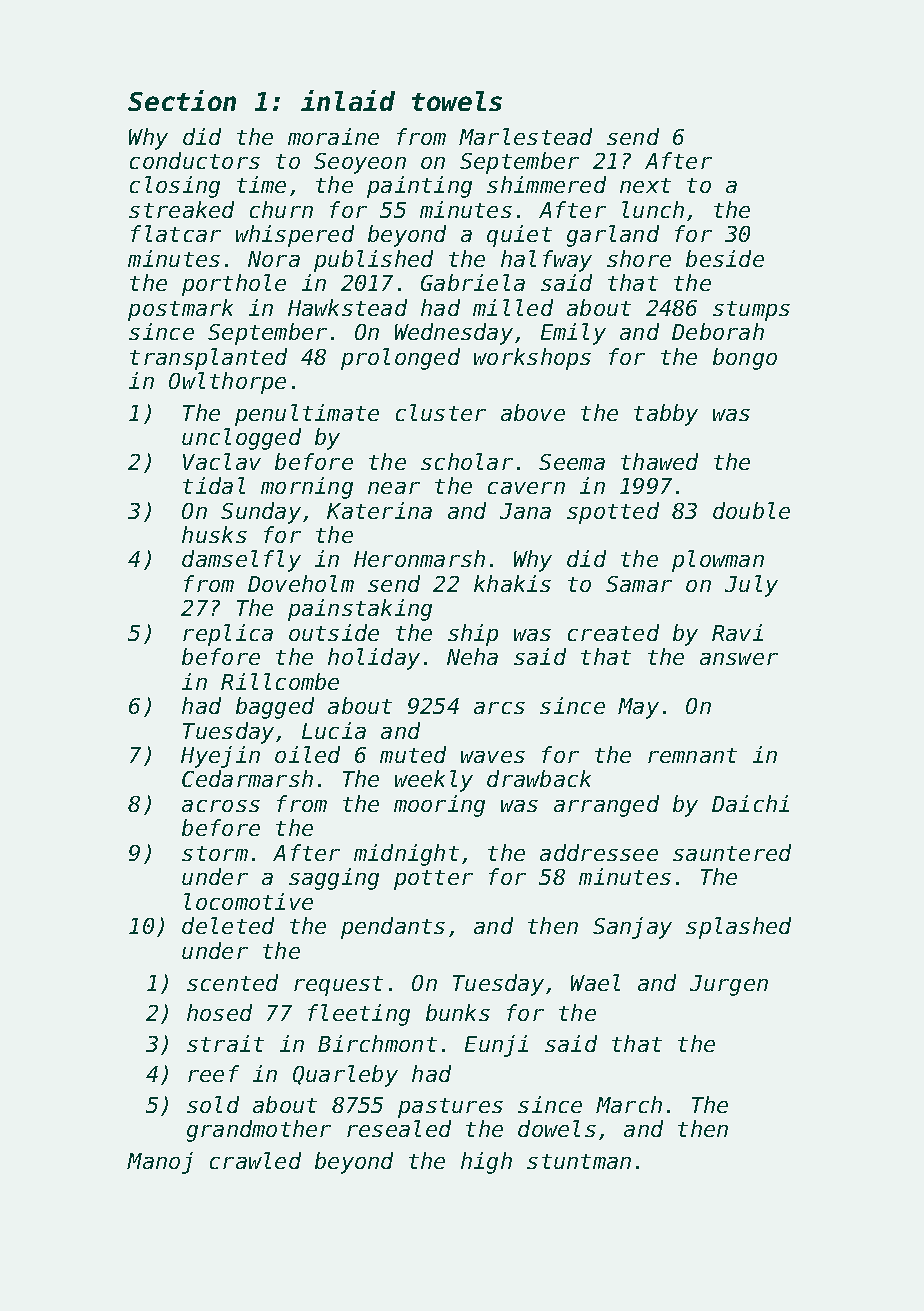 This page has height=1311, width=924. I want to click on next, so click(645, 185).
